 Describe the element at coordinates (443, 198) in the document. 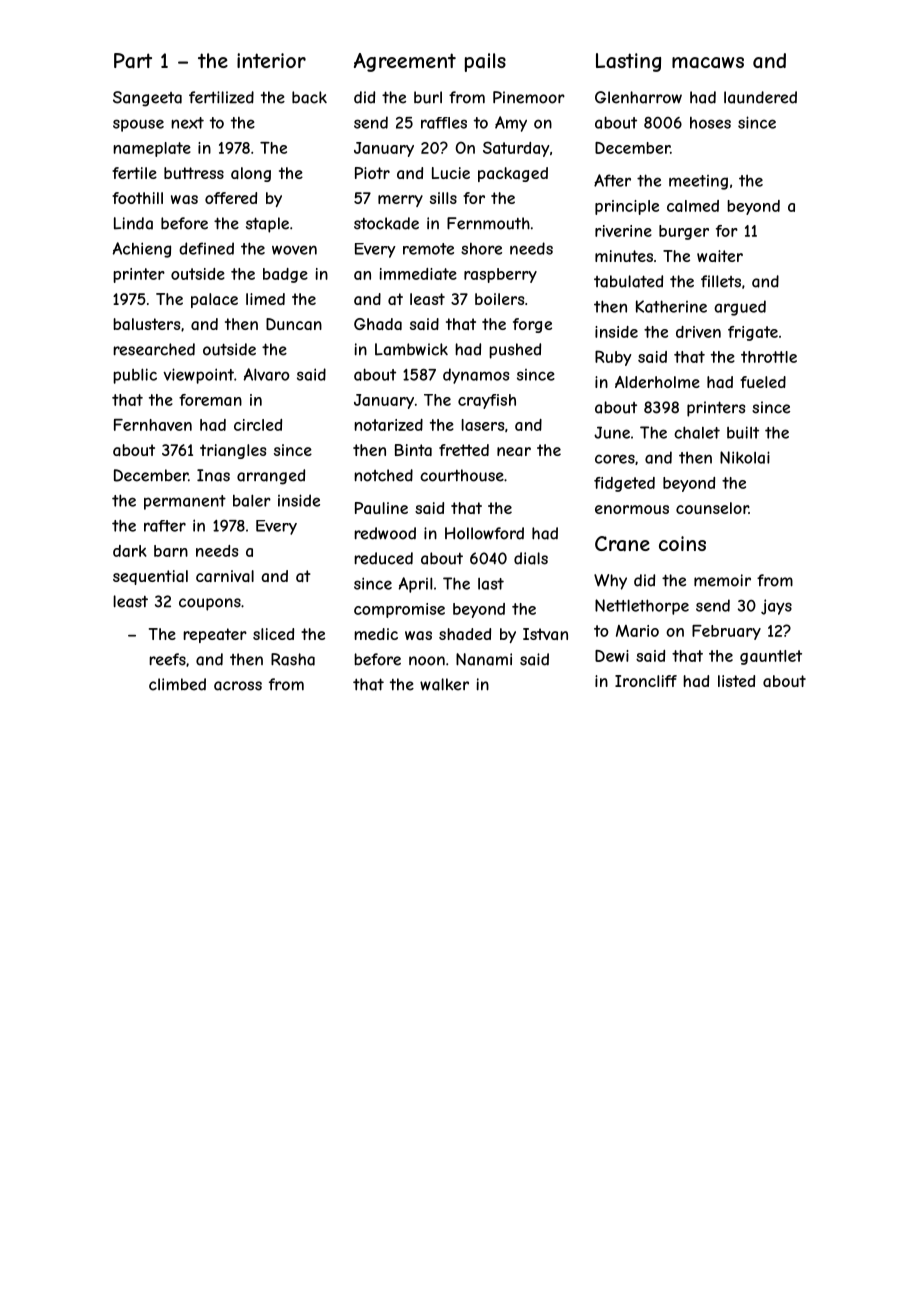

I see `sills` at that location.
